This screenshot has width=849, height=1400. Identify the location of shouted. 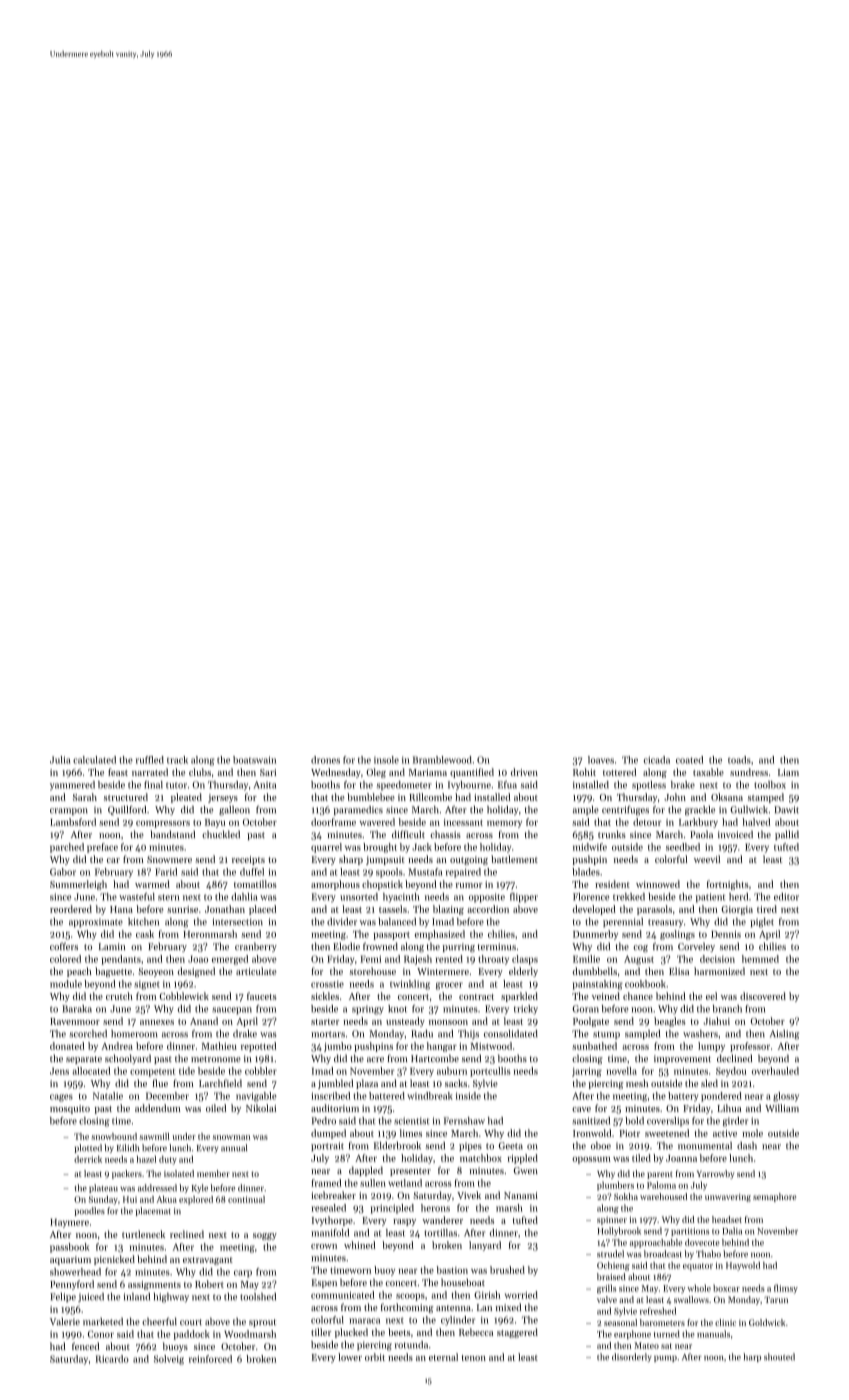
(779, 1357).
